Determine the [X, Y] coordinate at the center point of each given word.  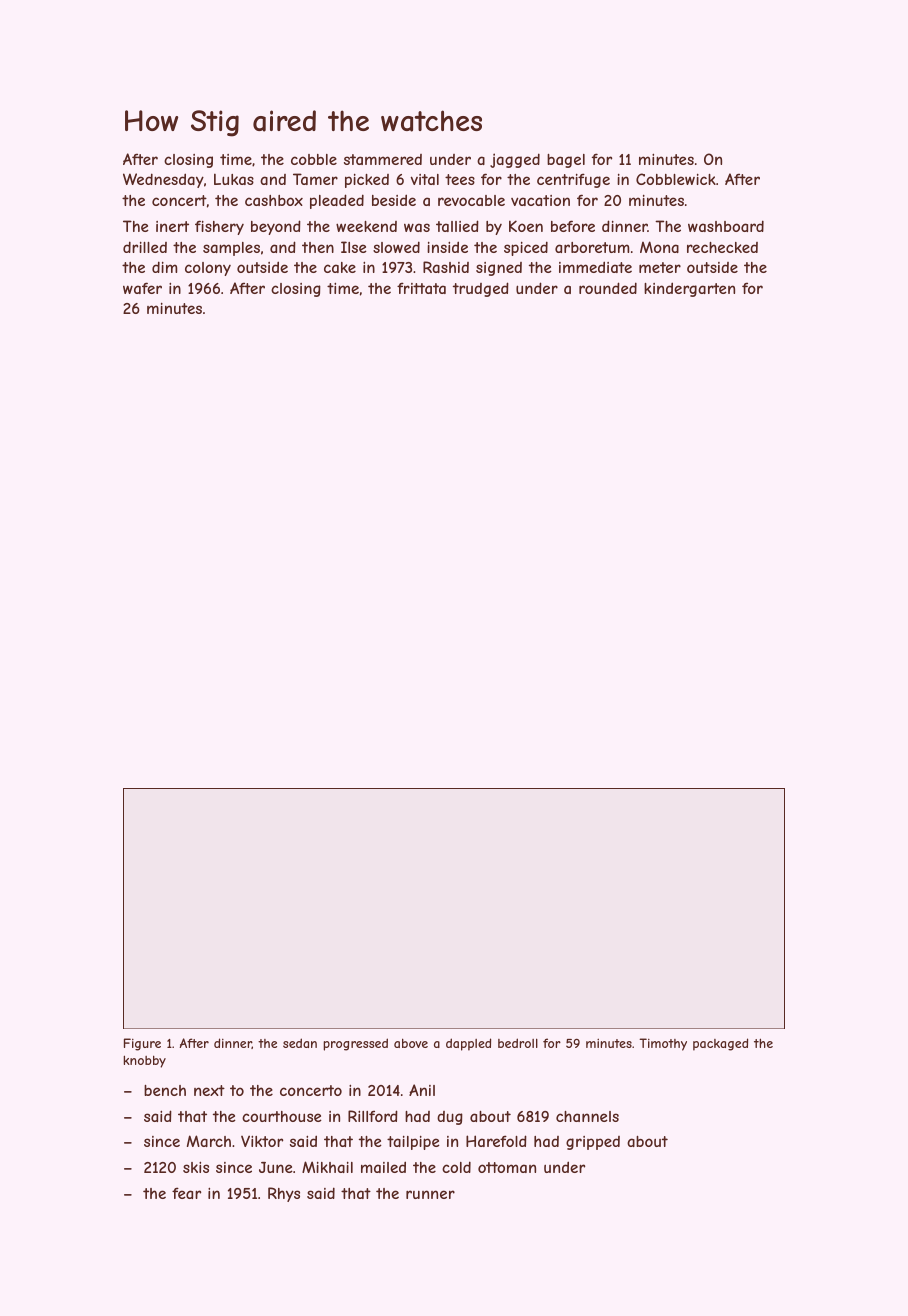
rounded [608, 288]
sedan [300, 1043]
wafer [142, 288]
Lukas [234, 179]
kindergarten [689, 289]
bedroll [518, 1043]
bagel [566, 161]
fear [186, 1193]
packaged [720, 1044]
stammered [383, 159]
